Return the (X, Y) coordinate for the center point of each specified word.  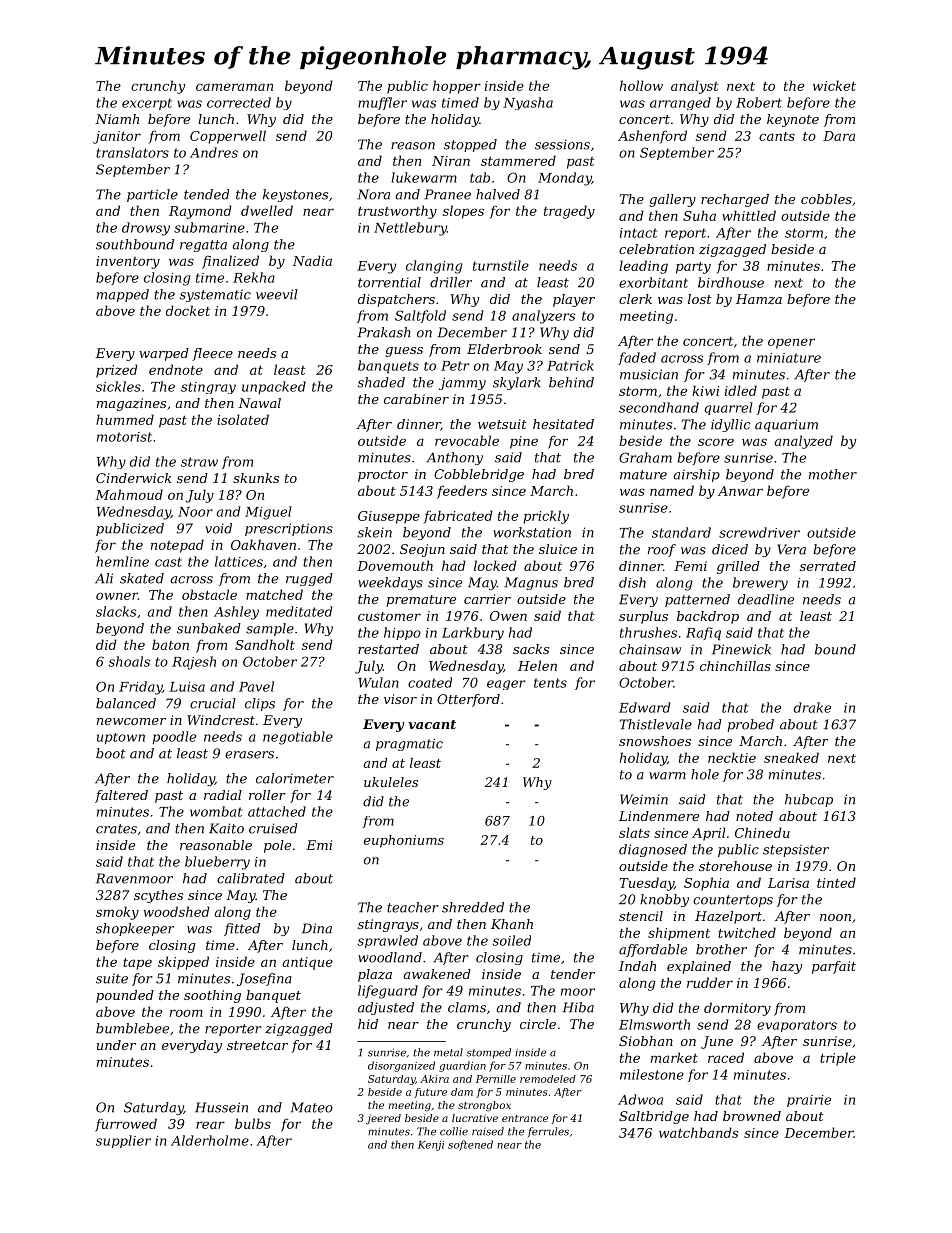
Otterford (468, 700)
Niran (451, 161)
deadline (766, 599)
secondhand (659, 407)
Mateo (311, 1107)
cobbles (826, 199)
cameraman (234, 87)
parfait (834, 967)
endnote (176, 369)
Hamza (759, 299)
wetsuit (502, 424)
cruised (273, 828)
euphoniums (404, 841)
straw (199, 462)
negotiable (298, 738)
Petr (455, 366)
